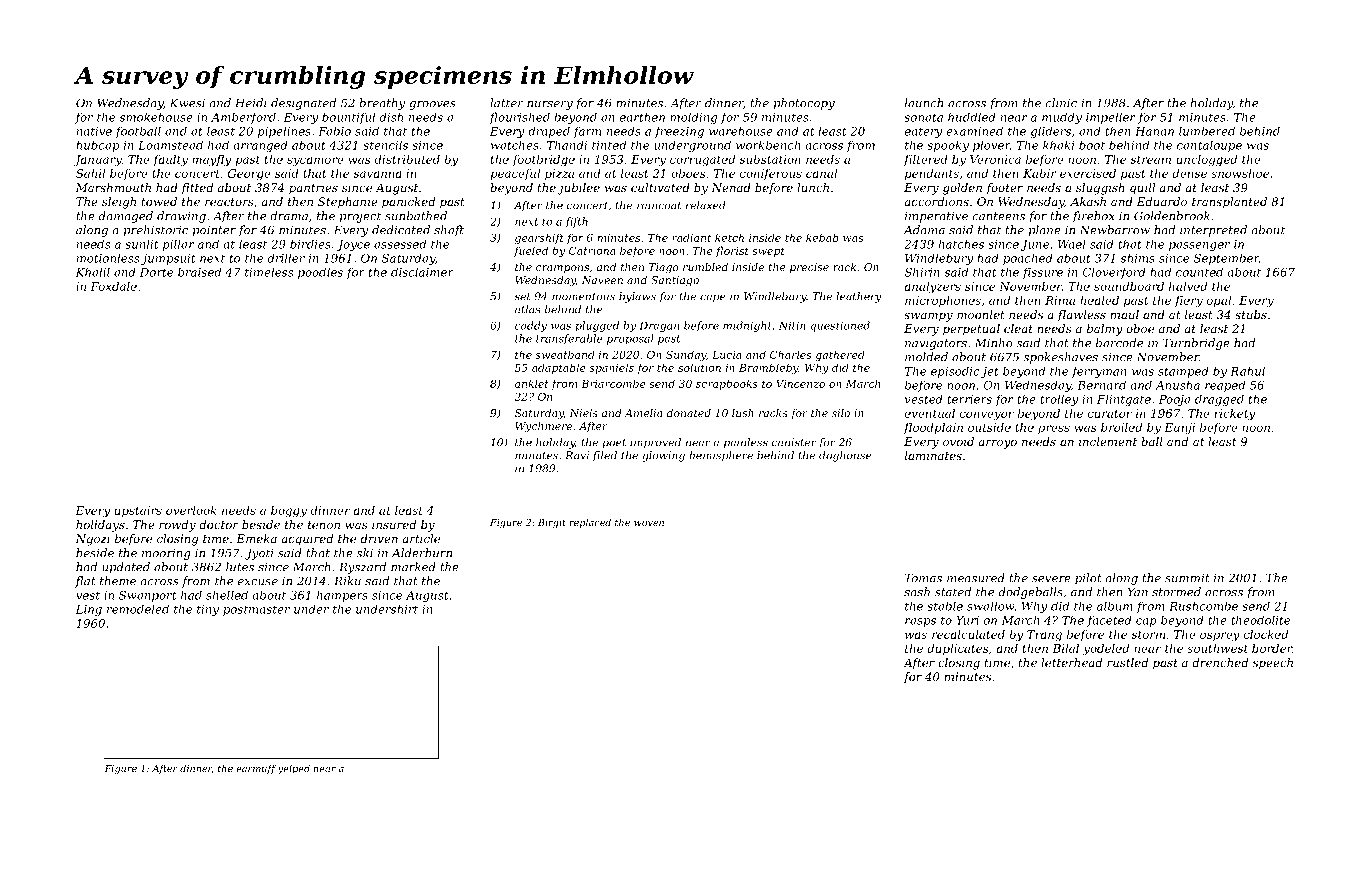  I want to click on Tomas, so click(923, 578).
